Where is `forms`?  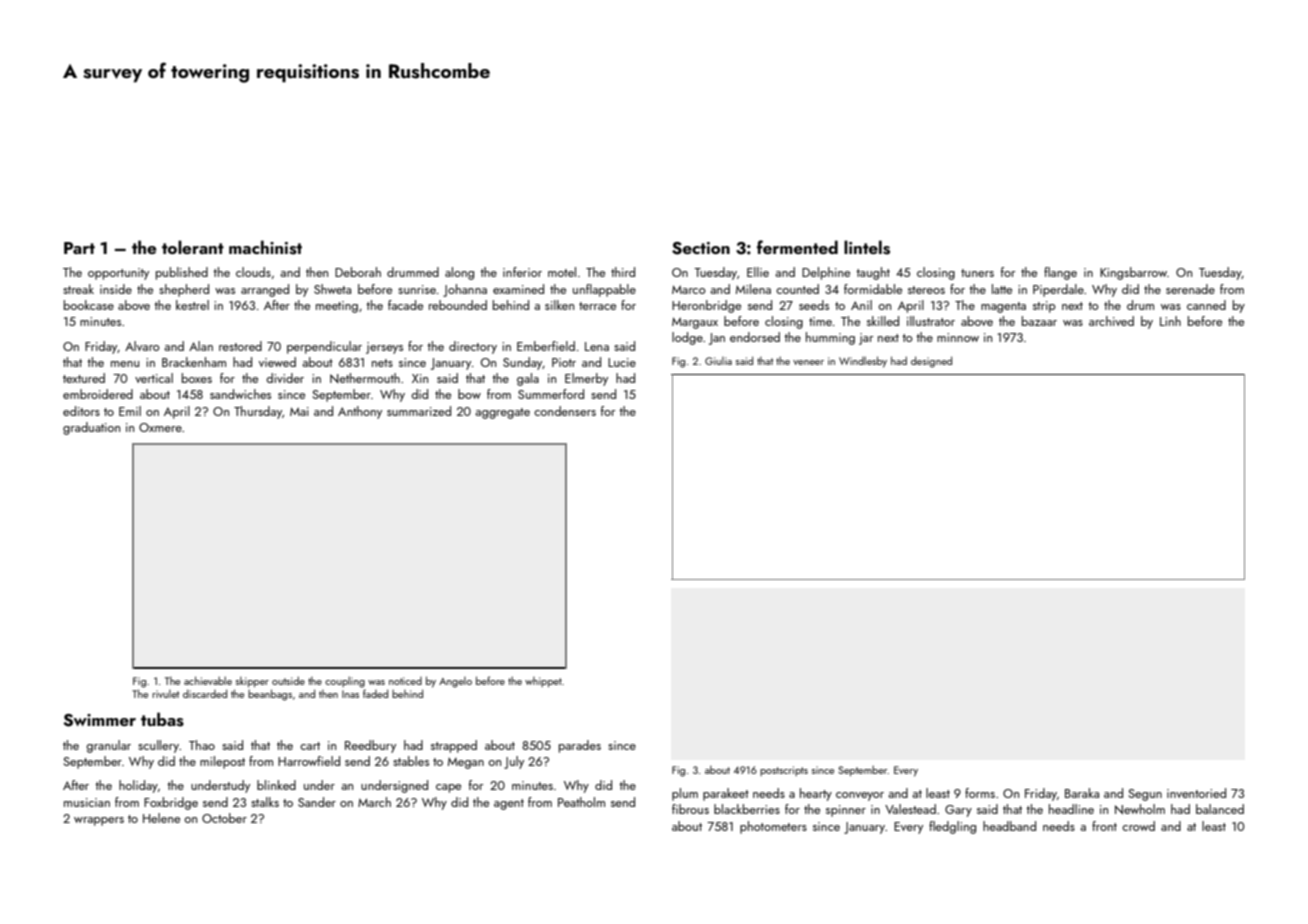
forms is located at coordinates (980, 793).
